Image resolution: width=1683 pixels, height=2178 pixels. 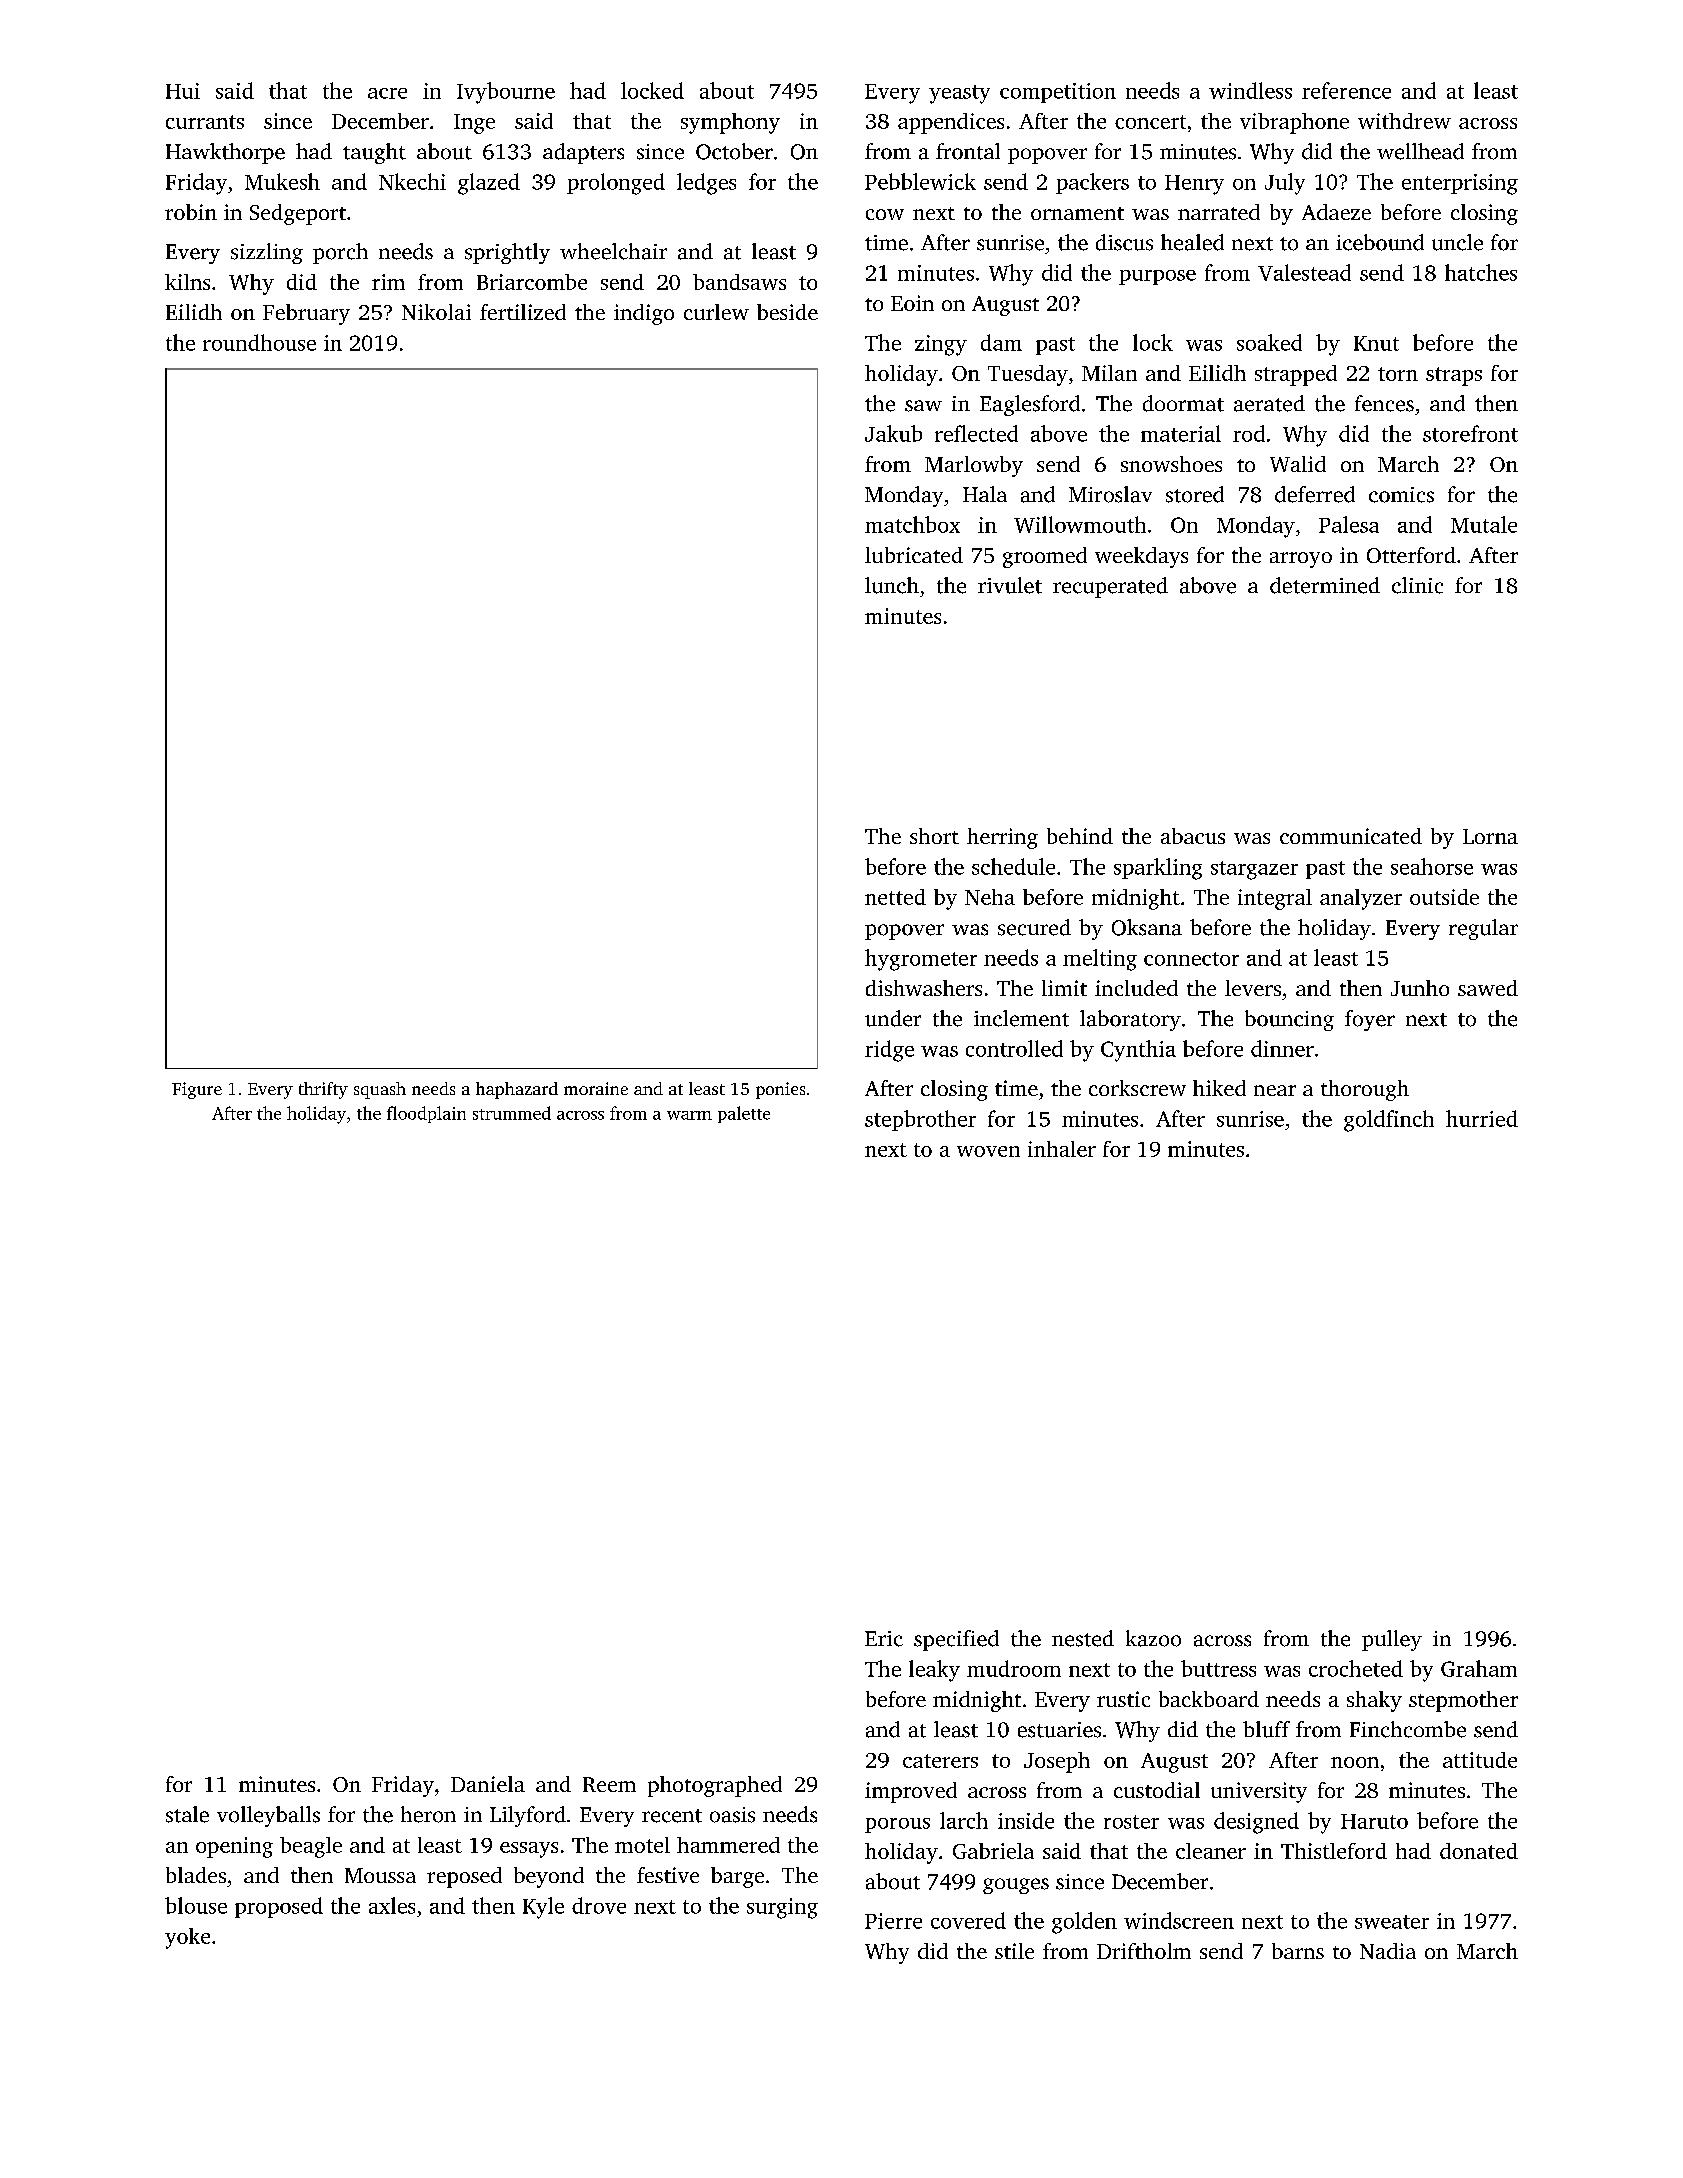 What do you see at coordinates (374, 153) in the screenshot?
I see `taught` at bounding box center [374, 153].
